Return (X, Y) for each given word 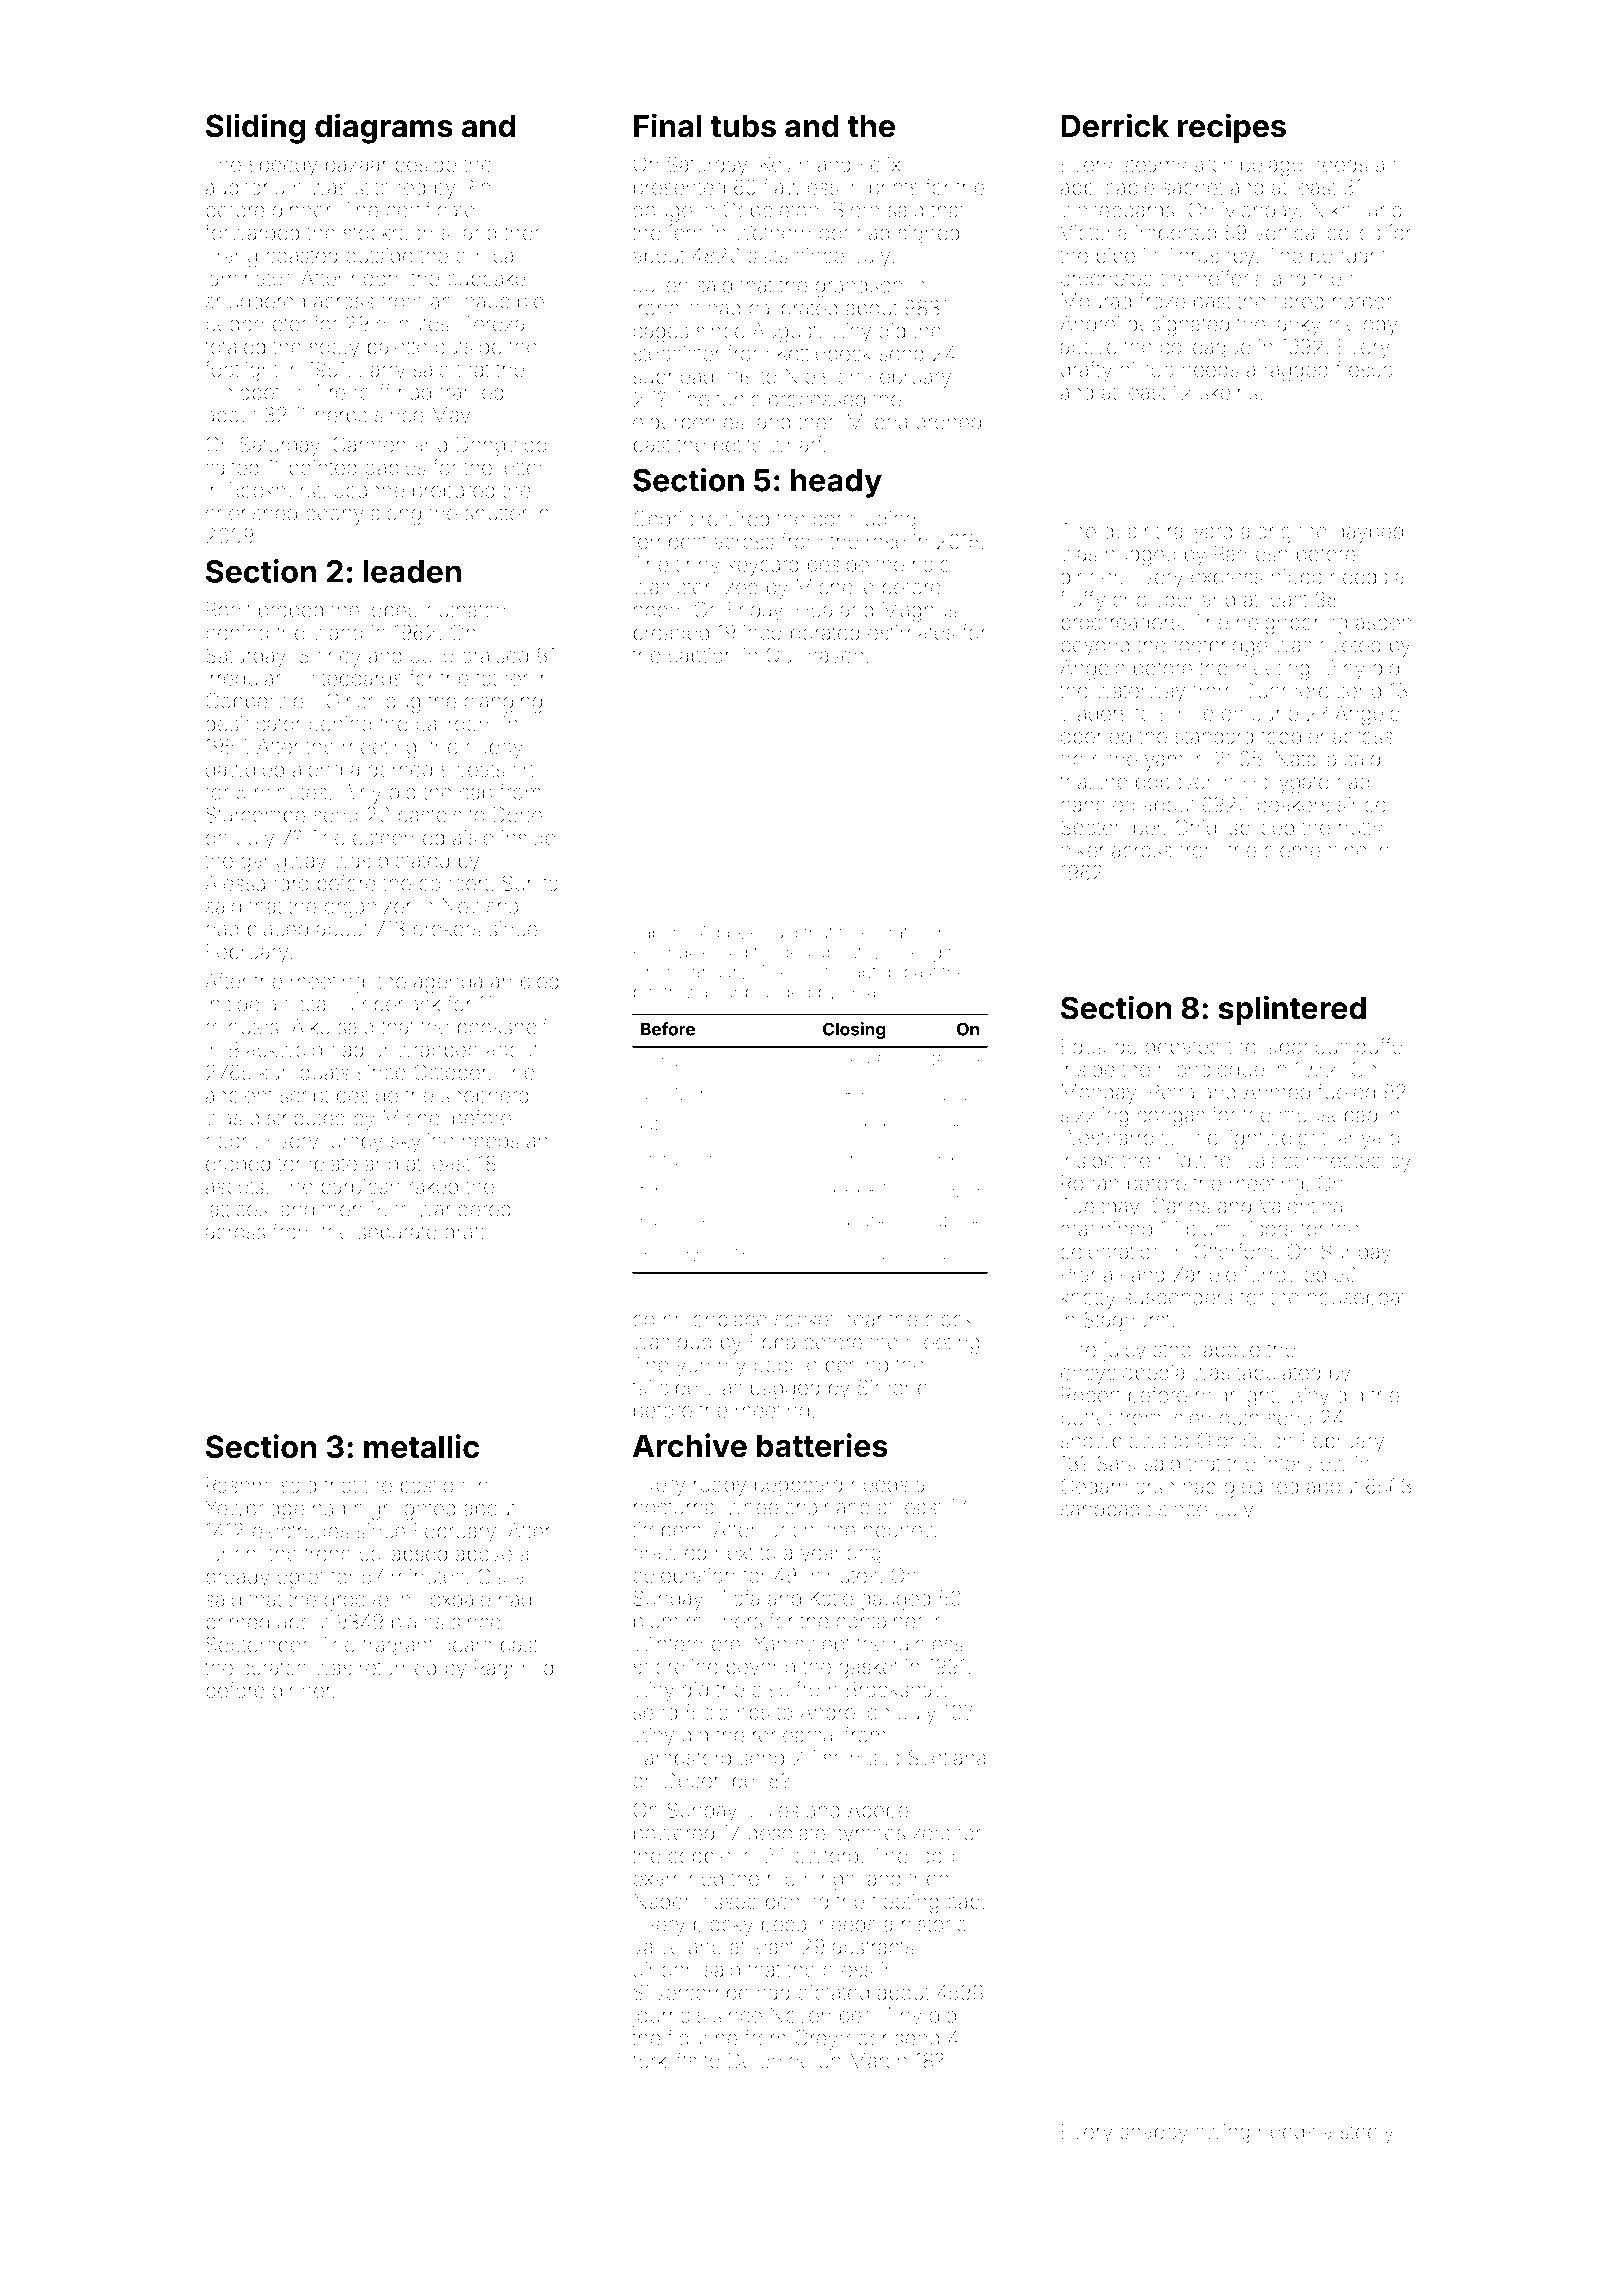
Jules (774, 1810)
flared (1298, 300)
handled (1098, 805)
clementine (1315, 850)
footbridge (1220, 646)
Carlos (1181, 1206)
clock (949, 1319)
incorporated (801, 634)
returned (398, 1668)
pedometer (256, 325)
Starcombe (255, 815)
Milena (877, 422)
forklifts (664, 2060)
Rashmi (239, 1485)
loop (935, 1858)
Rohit (229, 610)
